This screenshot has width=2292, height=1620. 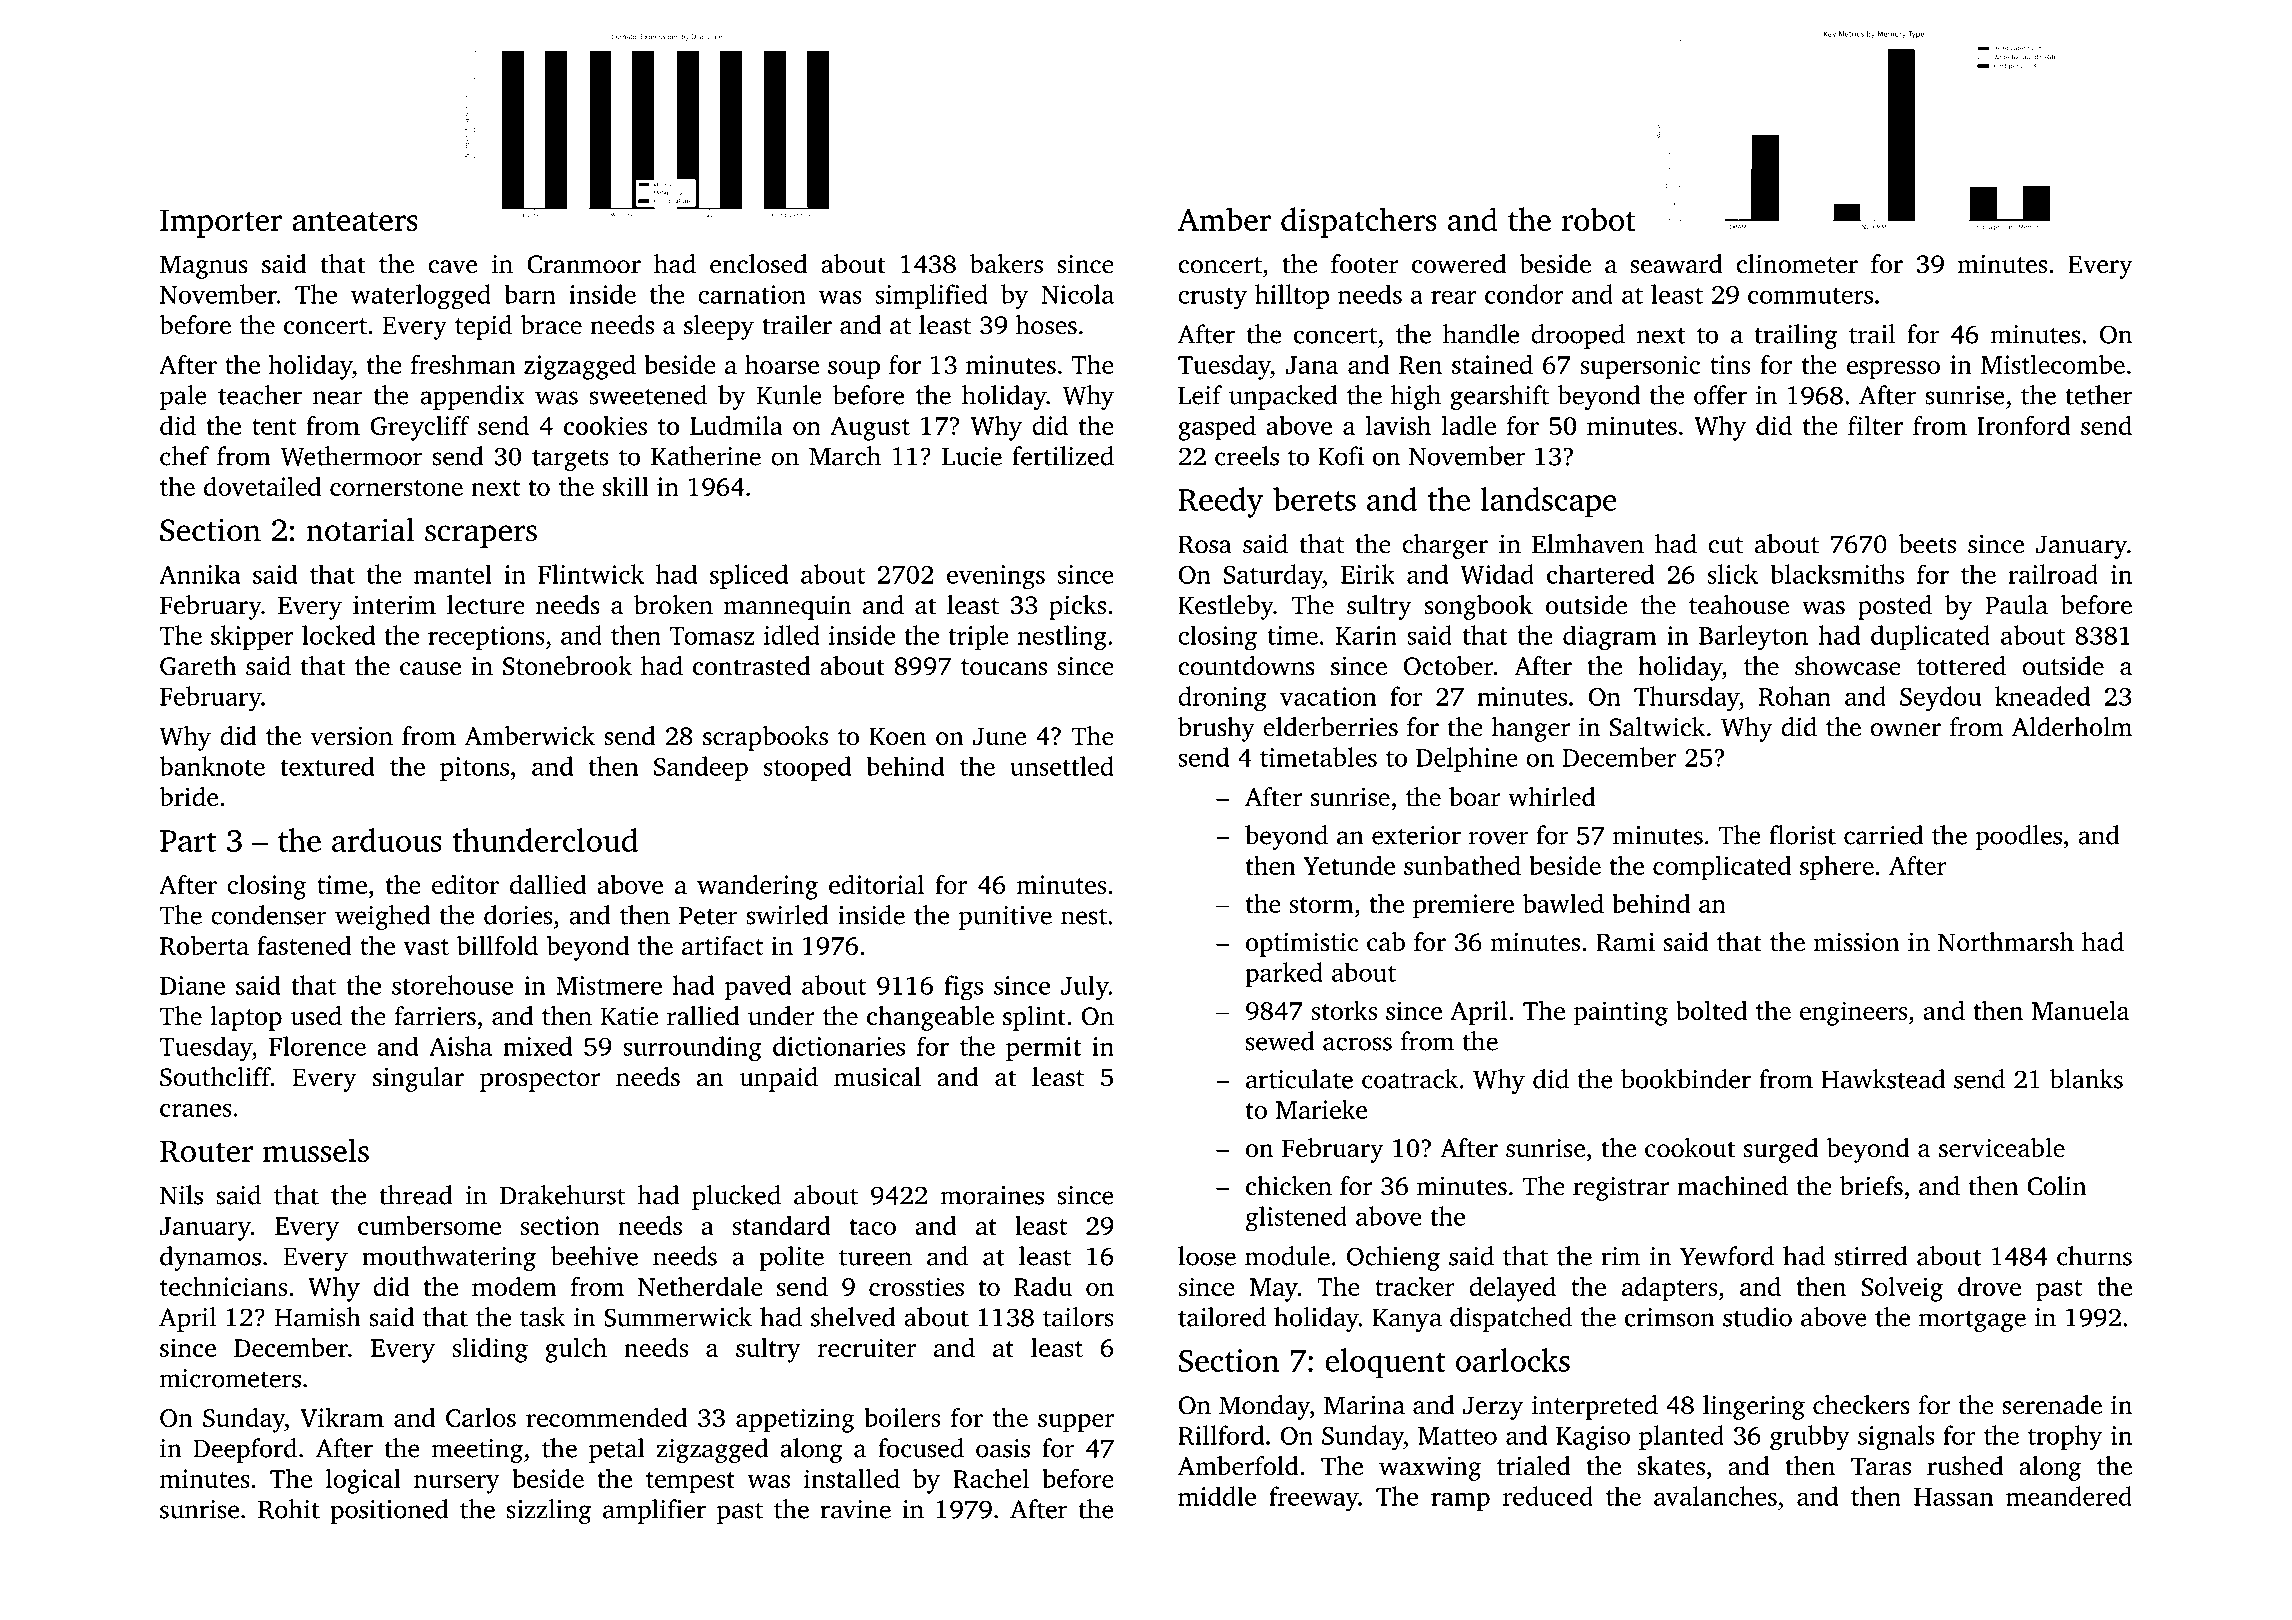 I want to click on Radu, so click(x=1043, y=1286).
